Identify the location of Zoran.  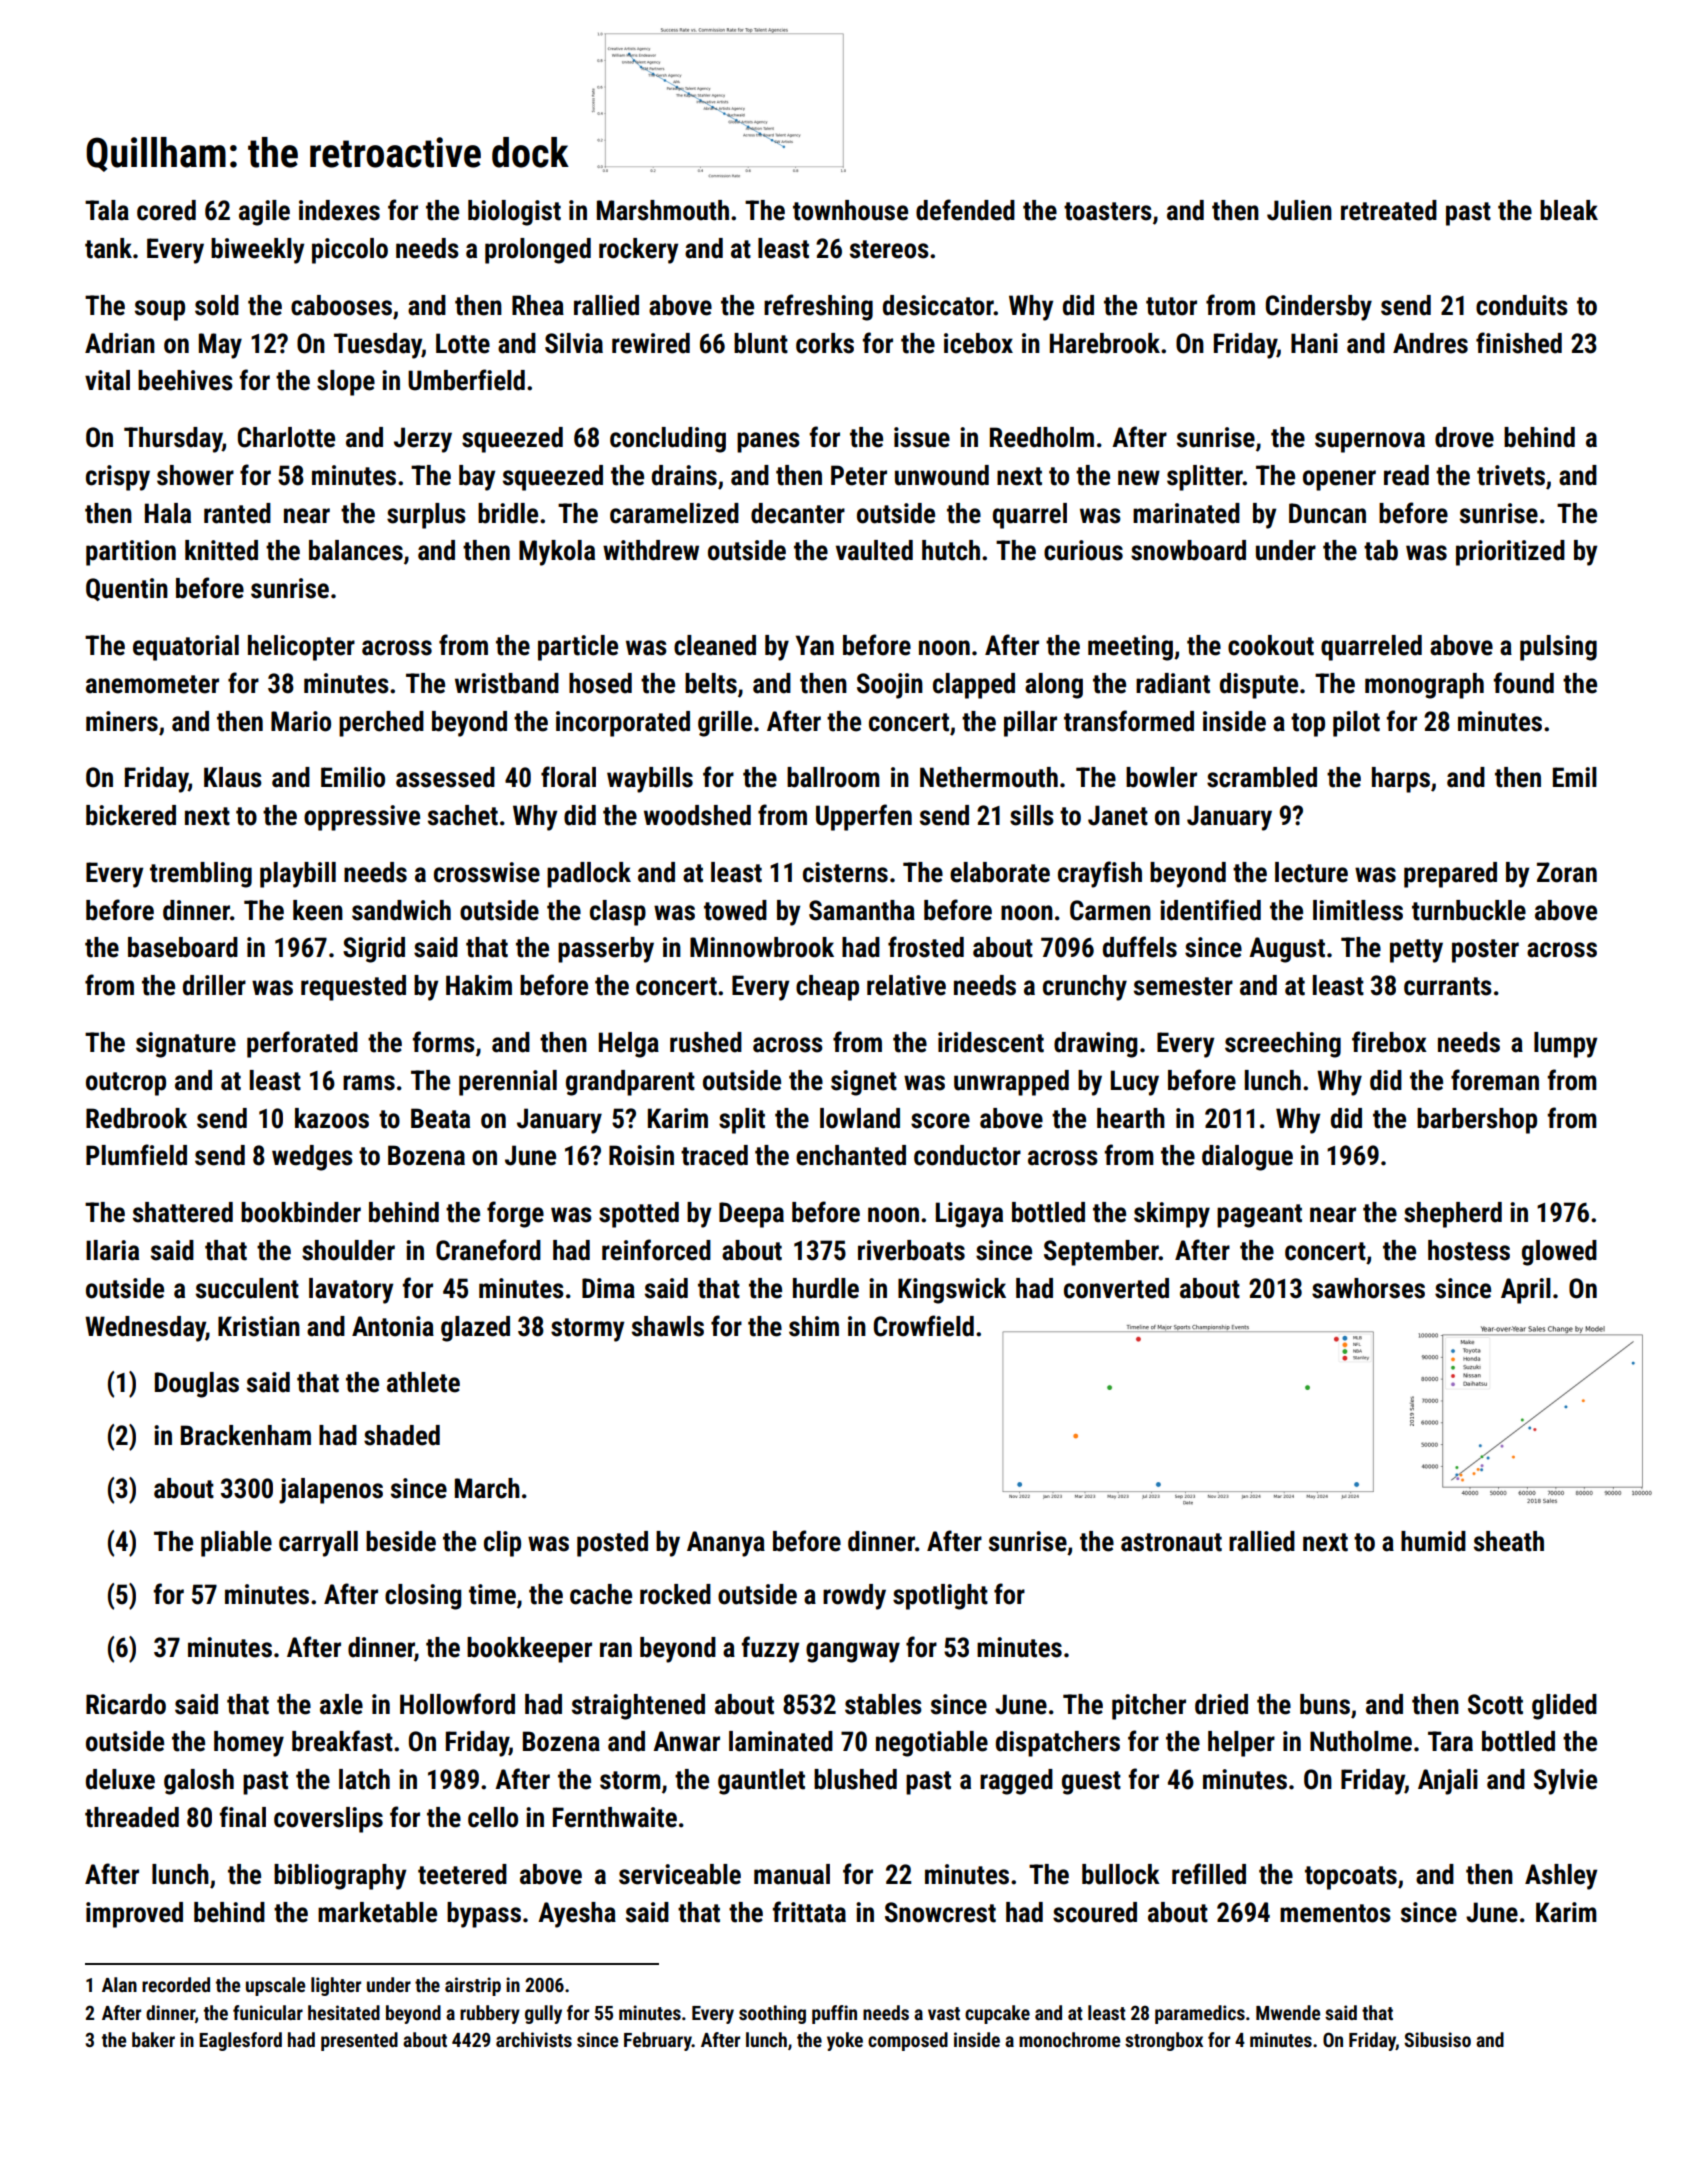
(1567, 872).
